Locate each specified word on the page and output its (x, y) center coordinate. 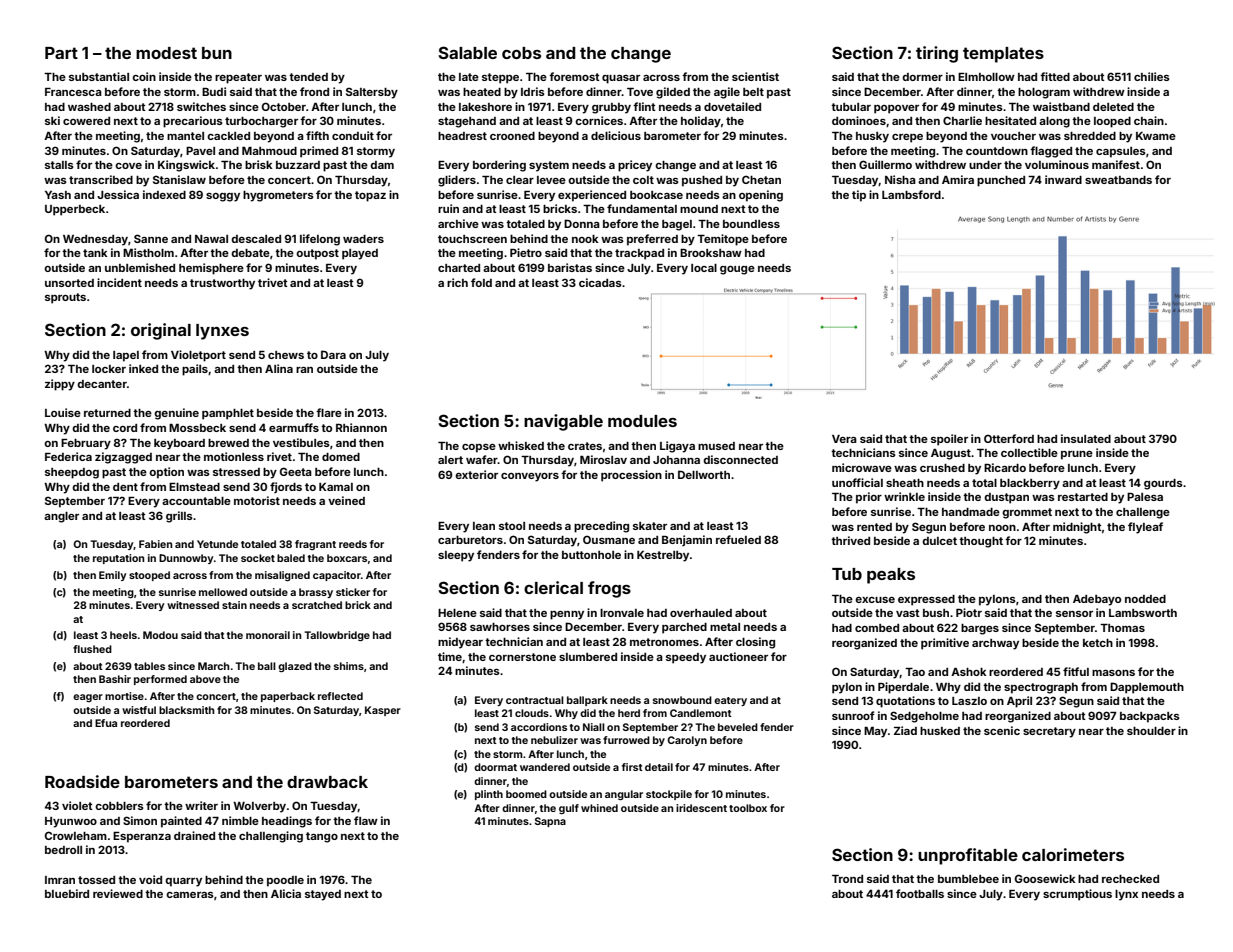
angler (61, 517)
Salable (467, 52)
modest (166, 53)
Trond (847, 879)
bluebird (67, 893)
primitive (945, 644)
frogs (609, 589)
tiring (937, 54)
